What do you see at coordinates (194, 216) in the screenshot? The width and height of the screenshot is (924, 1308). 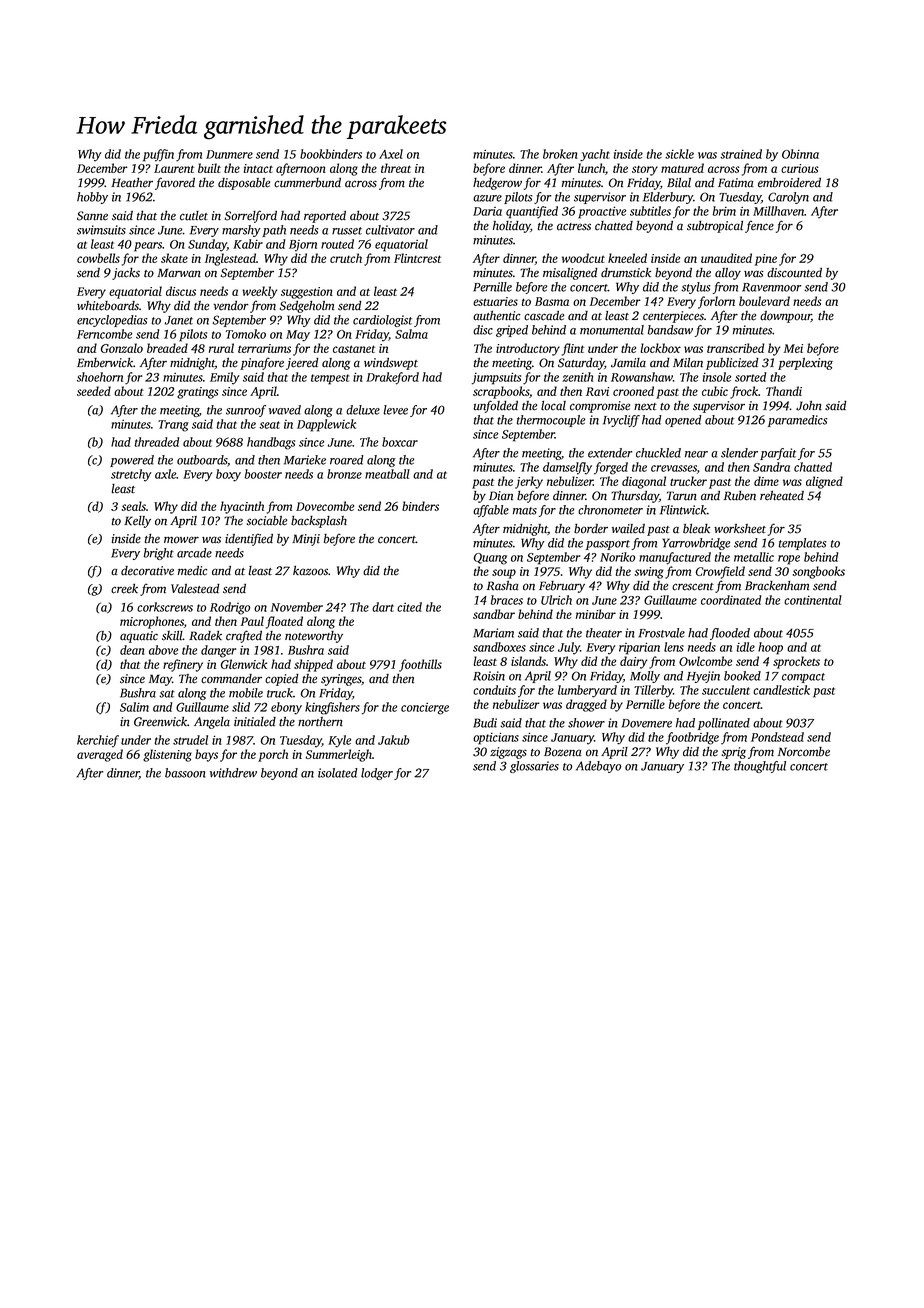 I see `cutlet` at bounding box center [194, 216].
